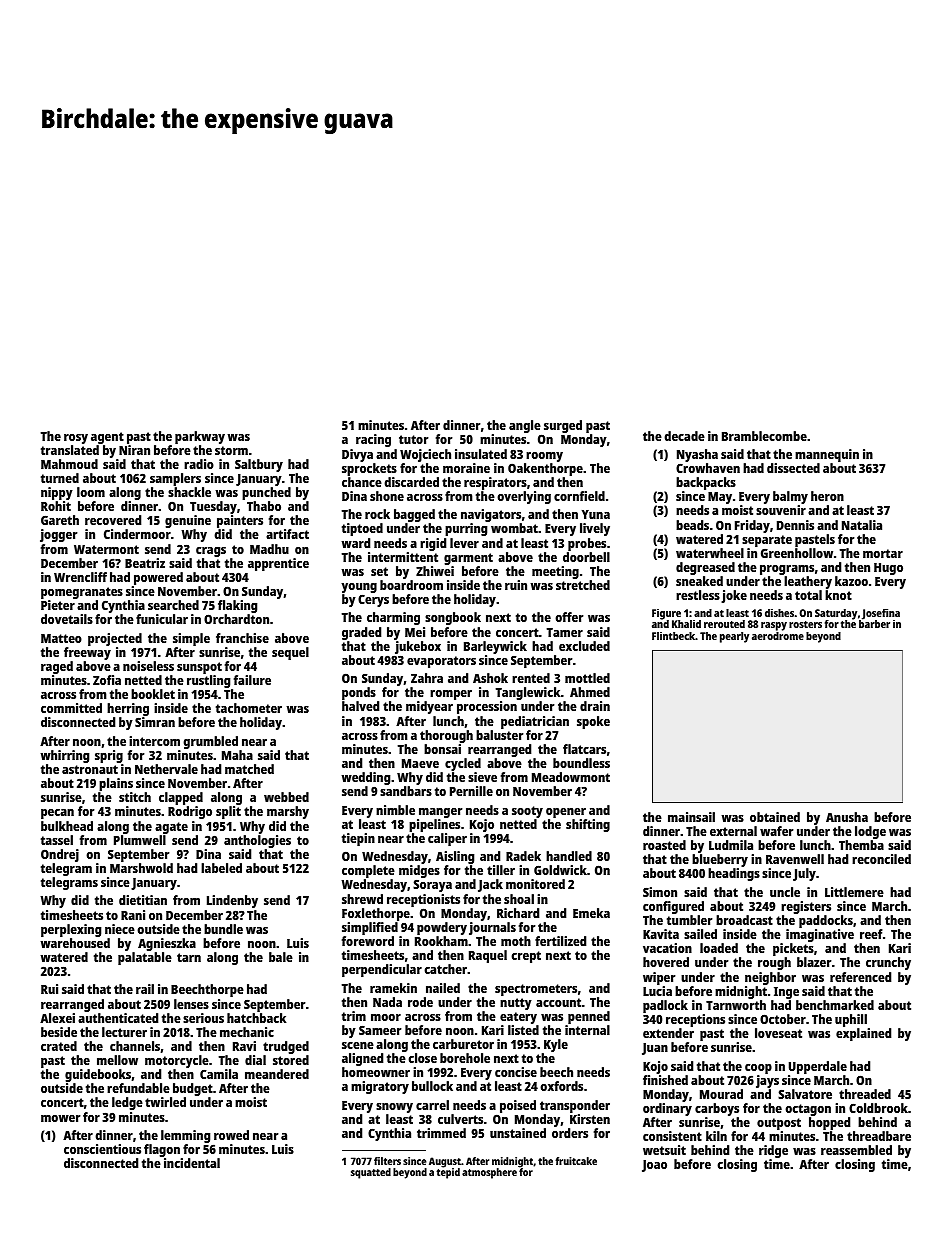  What do you see at coordinates (569, 856) in the page?
I see `handled` at bounding box center [569, 856].
